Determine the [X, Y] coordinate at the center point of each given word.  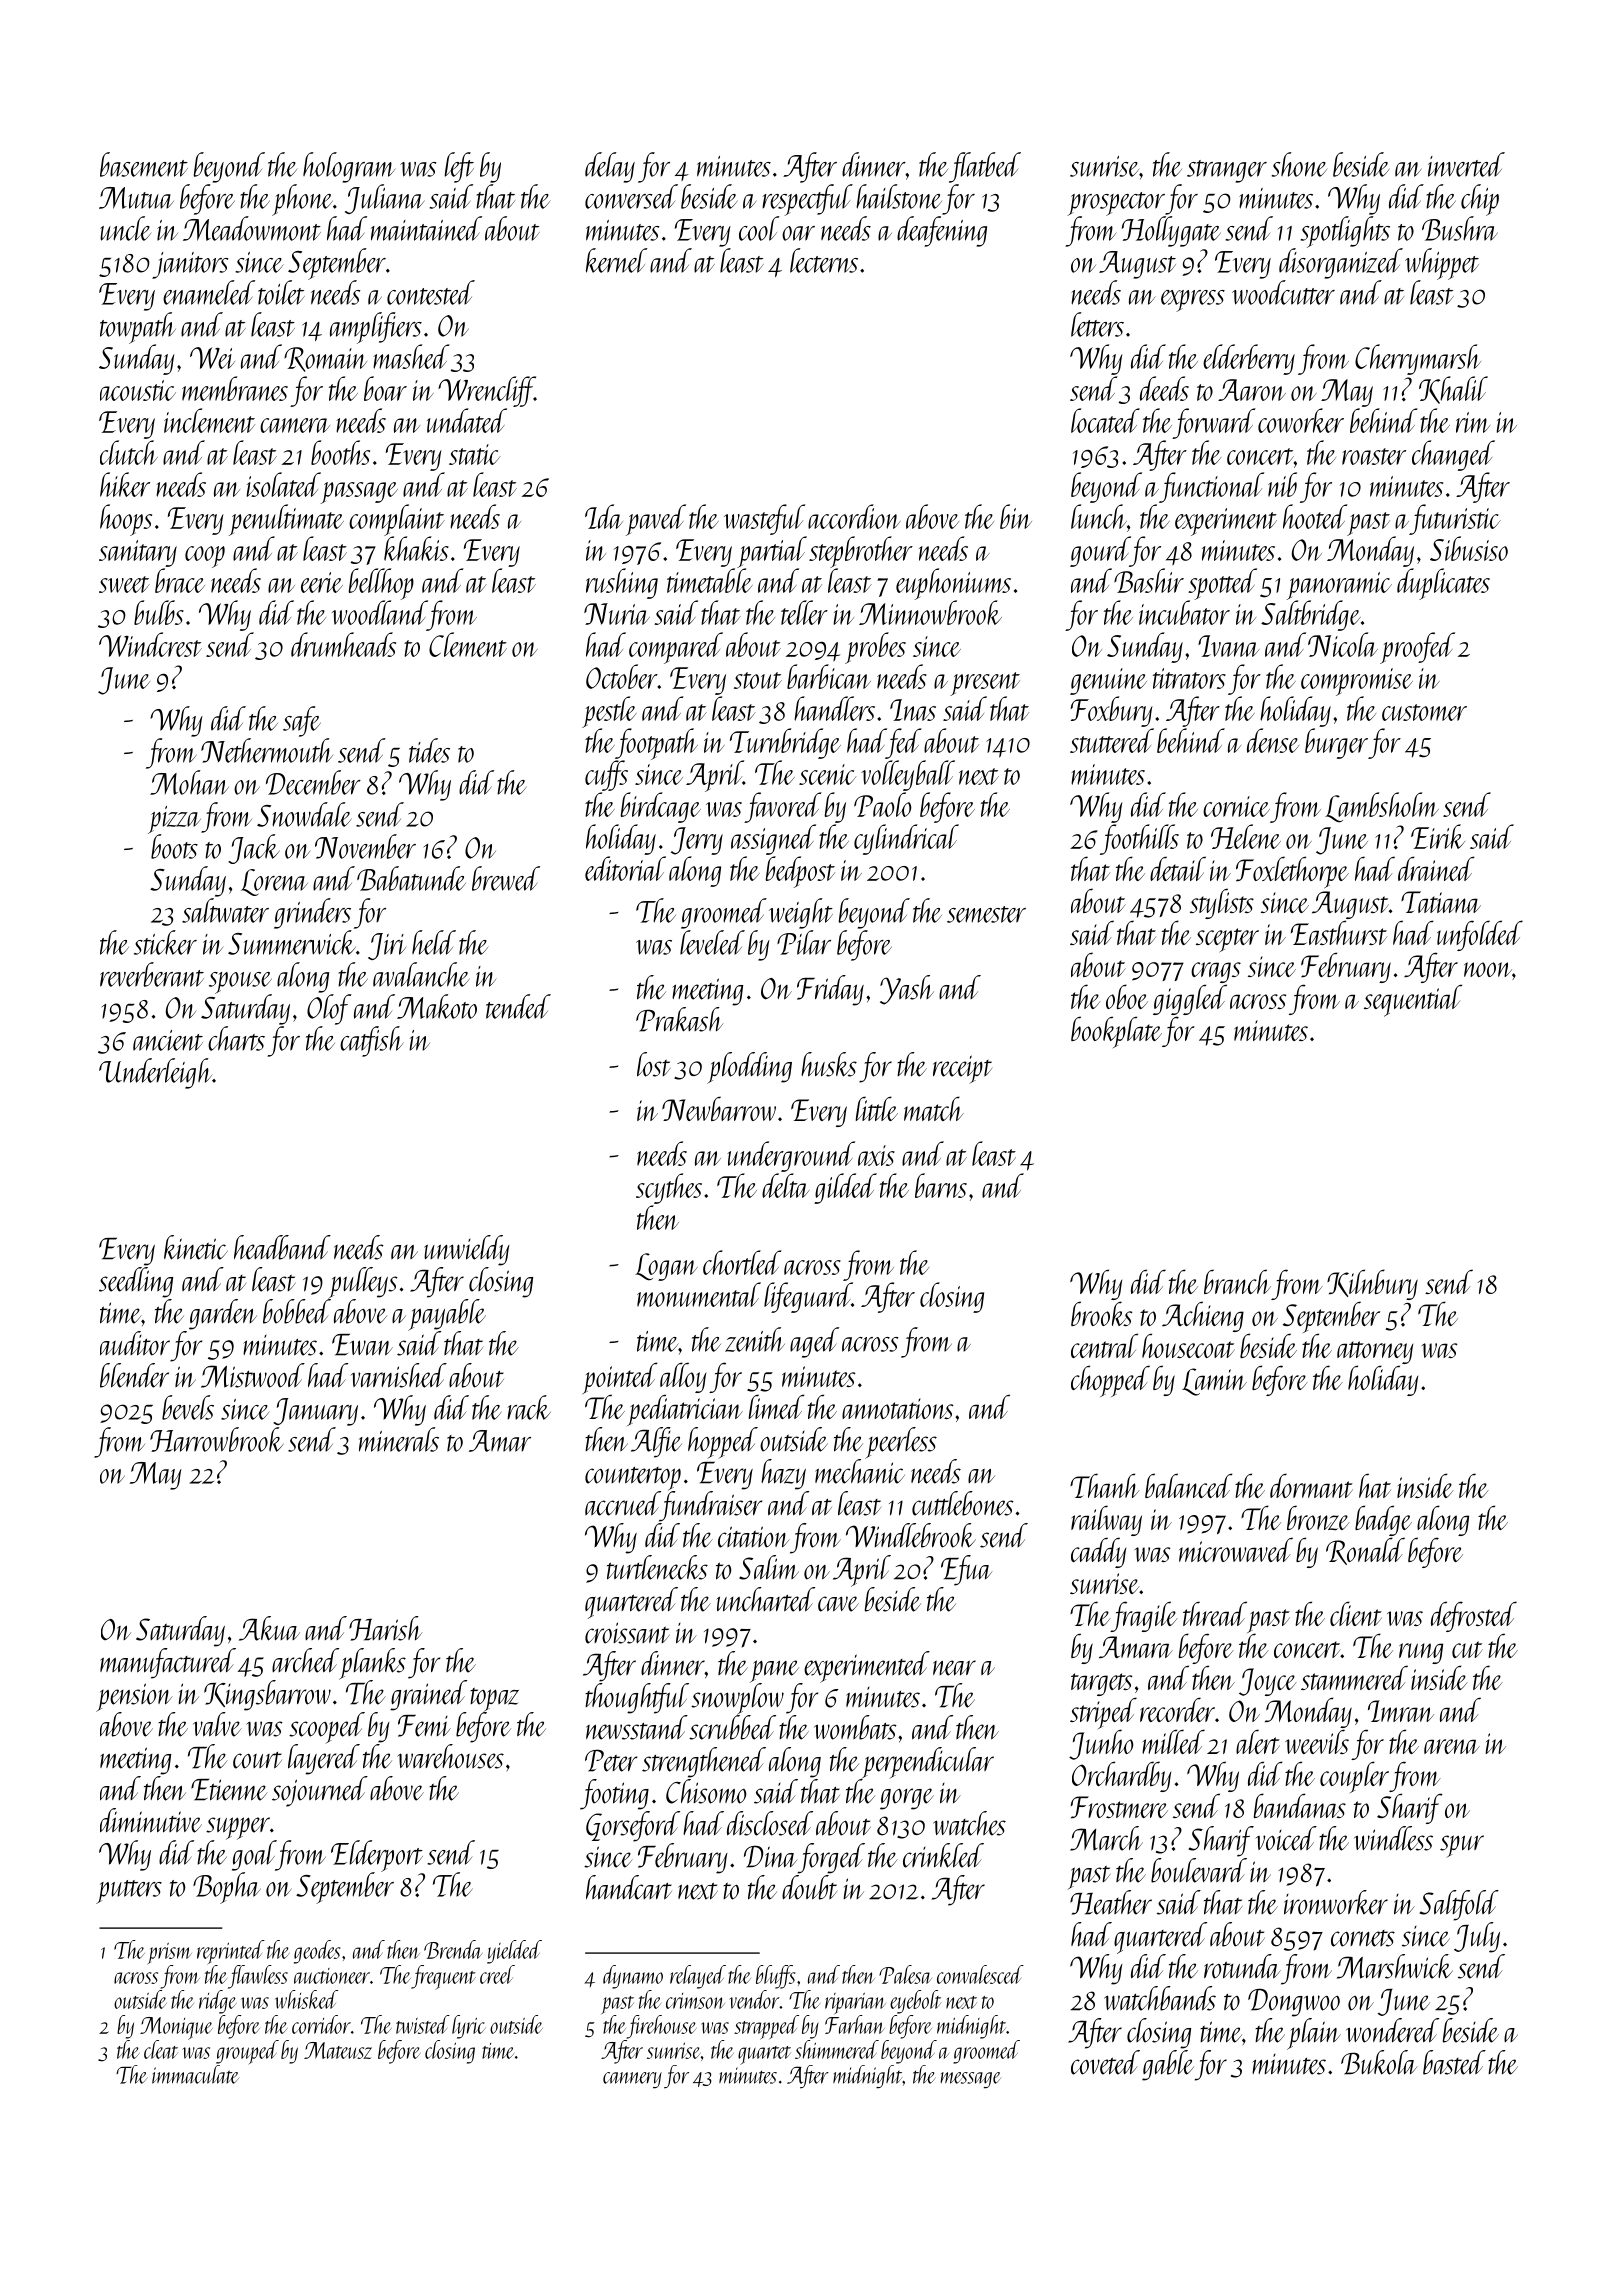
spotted [1222, 584]
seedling [136, 1282]
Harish [385, 1628]
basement [144, 164]
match [934, 1108]
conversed [631, 196]
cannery [632, 2080]
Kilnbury [1372, 1284]
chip [1480, 200]
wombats [855, 1727]
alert [1258, 1741]
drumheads [343, 644]
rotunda [1242, 1966]
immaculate [195, 2074]
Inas [913, 710]
